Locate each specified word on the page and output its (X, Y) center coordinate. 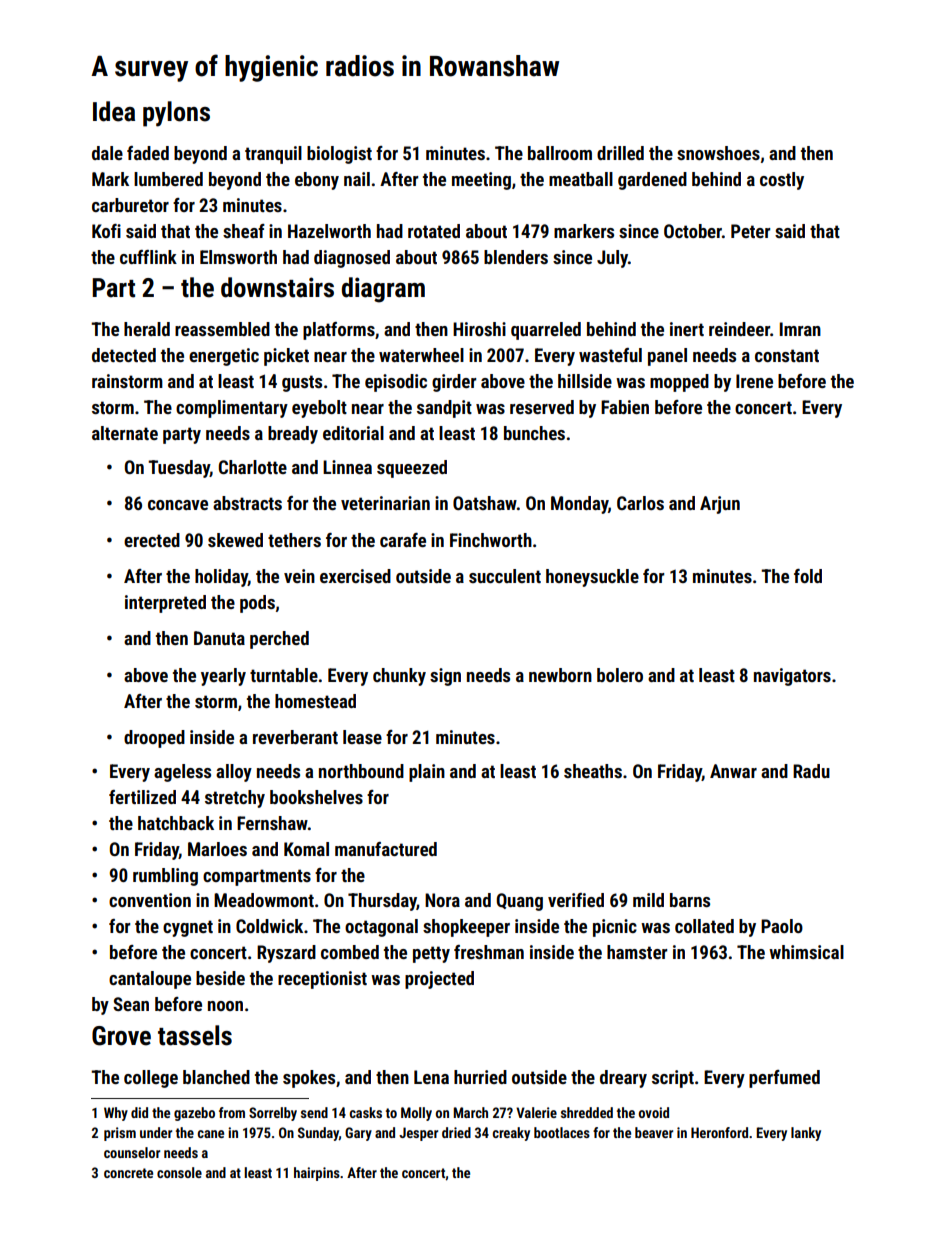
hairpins (317, 1174)
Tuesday (179, 469)
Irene (754, 381)
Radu (811, 771)
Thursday (382, 902)
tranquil (273, 155)
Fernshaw (272, 823)
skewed (235, 540)
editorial (353, 433)
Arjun (720, 505)
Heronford (719, 1132)
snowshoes (718, 153)
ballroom (560, 153)
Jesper (418, 1134)
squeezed (412, 469)
